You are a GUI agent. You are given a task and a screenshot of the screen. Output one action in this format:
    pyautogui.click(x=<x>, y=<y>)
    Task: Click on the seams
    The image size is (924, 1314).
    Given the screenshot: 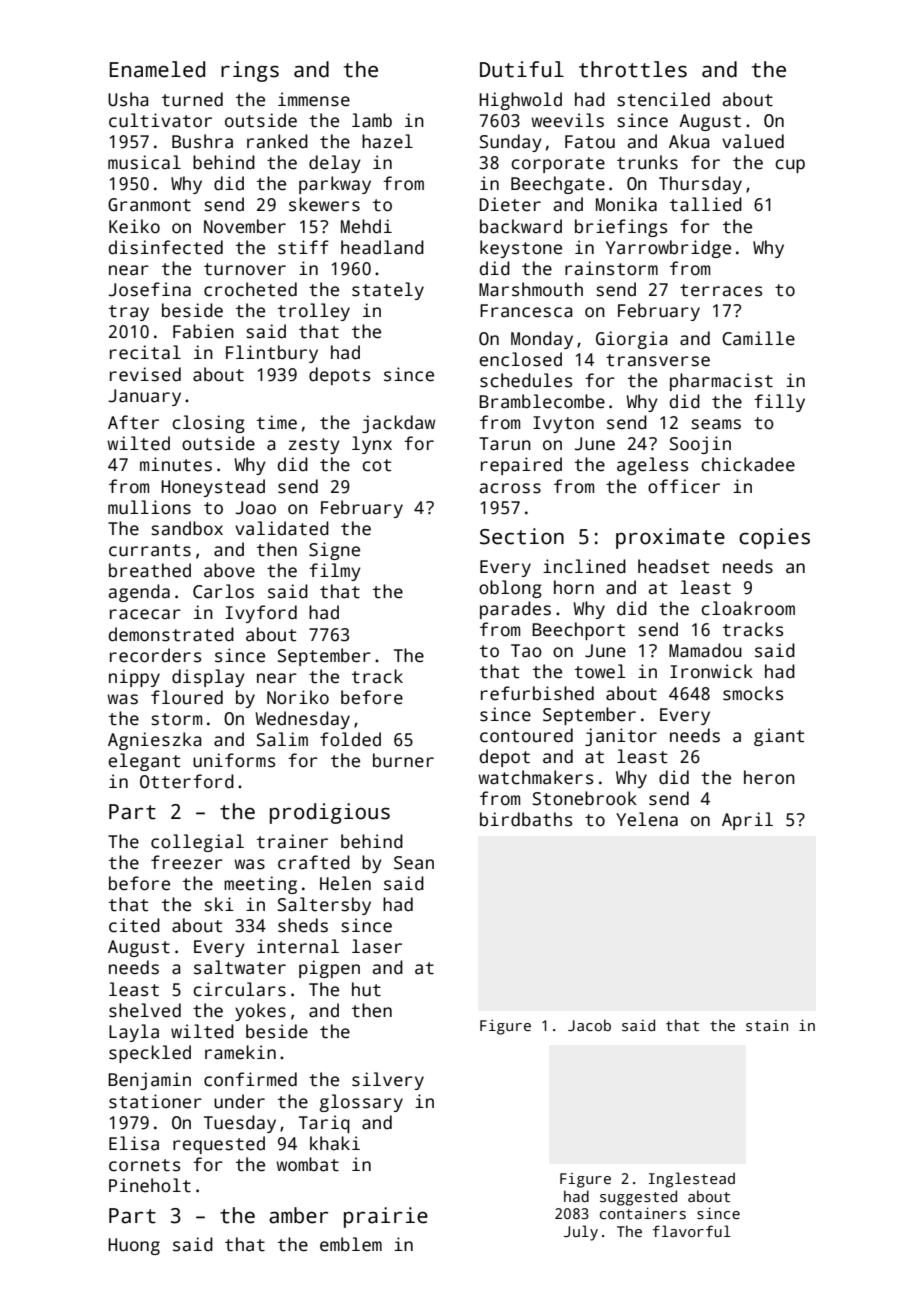 What is the action you would take?
    pyautogui.click(x=716, y=424)
